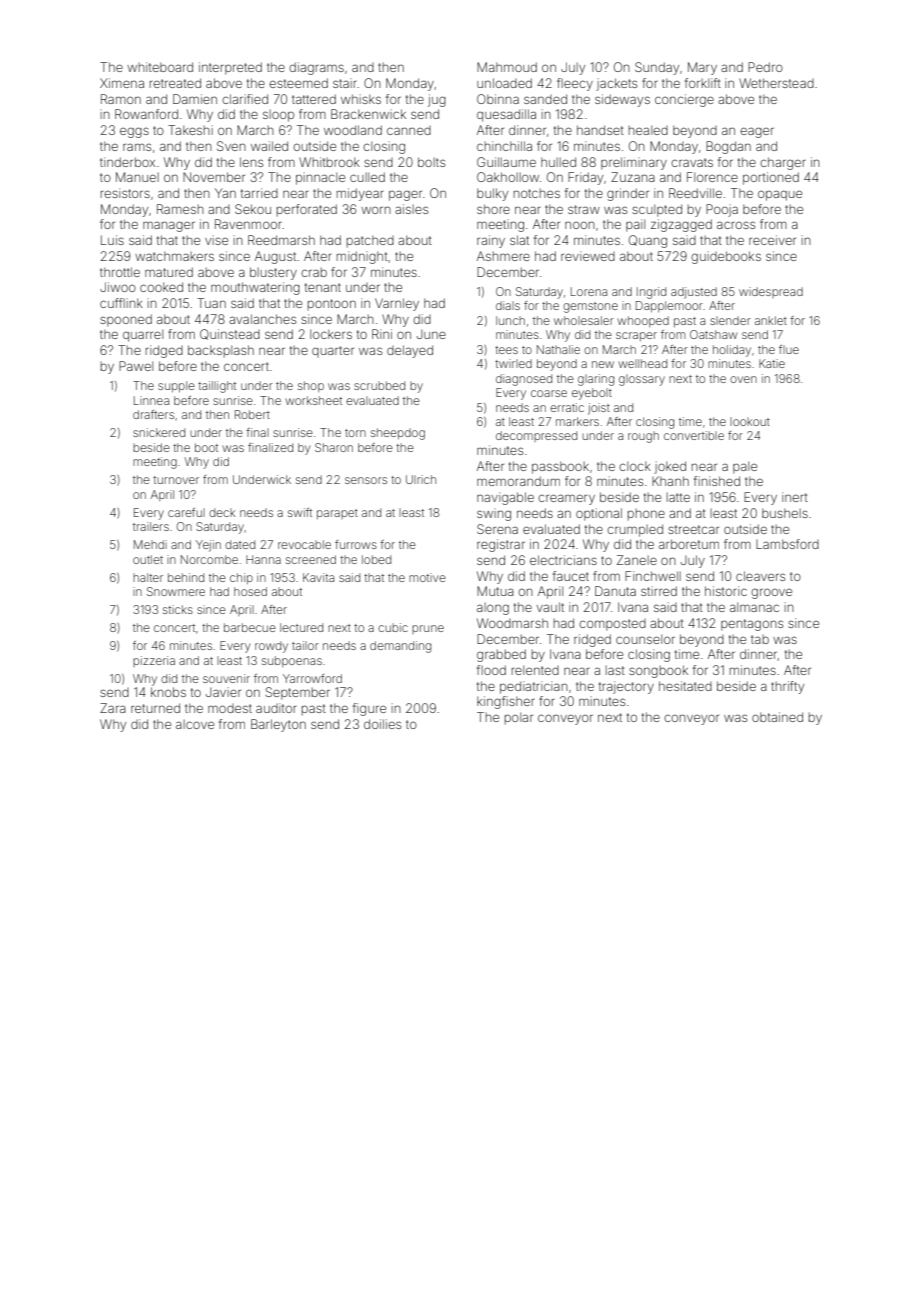  I want to click on stair, so click(345, 83).
